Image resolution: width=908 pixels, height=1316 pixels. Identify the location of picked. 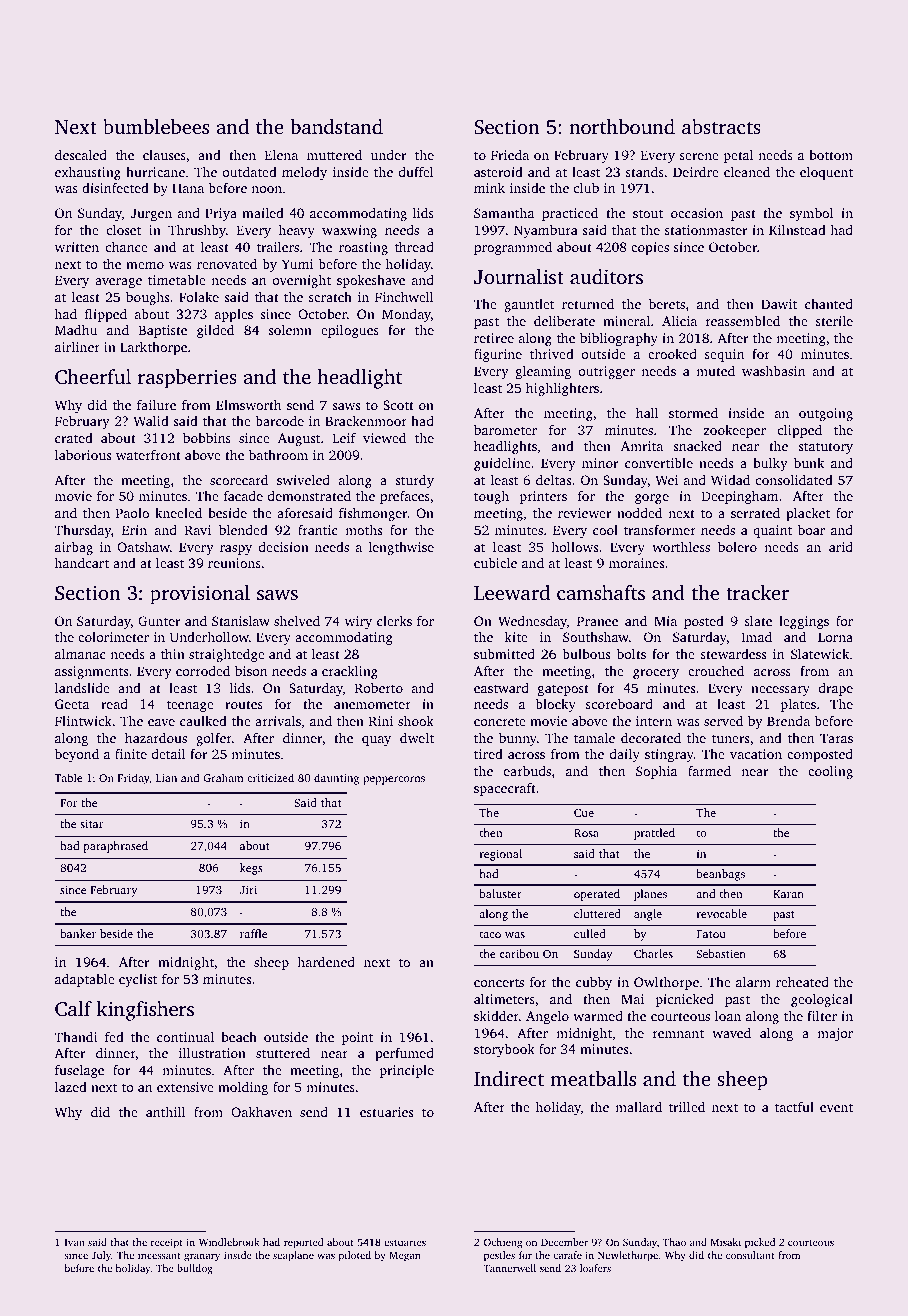
(760, 1243).
